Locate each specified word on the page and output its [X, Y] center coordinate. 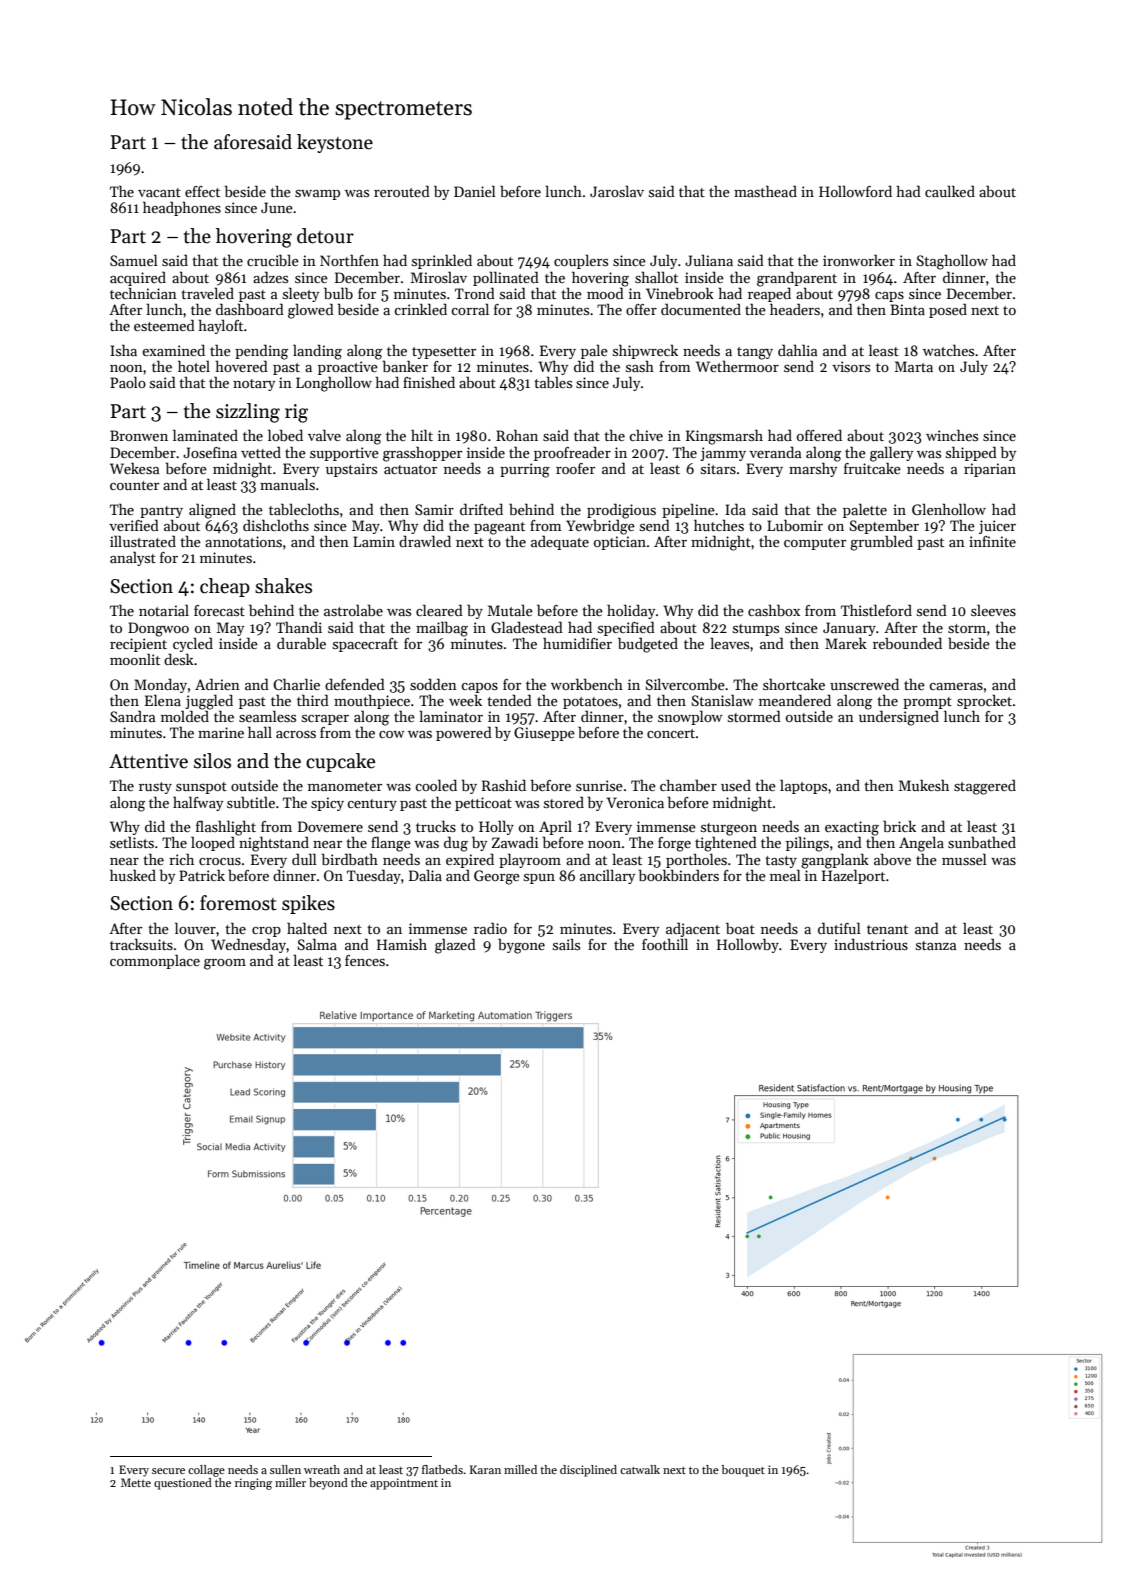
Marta [914, 366]
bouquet [743, 1471]
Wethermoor [737, 366]
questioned [183, 1484]
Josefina [210, 452]
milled [520, 1469]
